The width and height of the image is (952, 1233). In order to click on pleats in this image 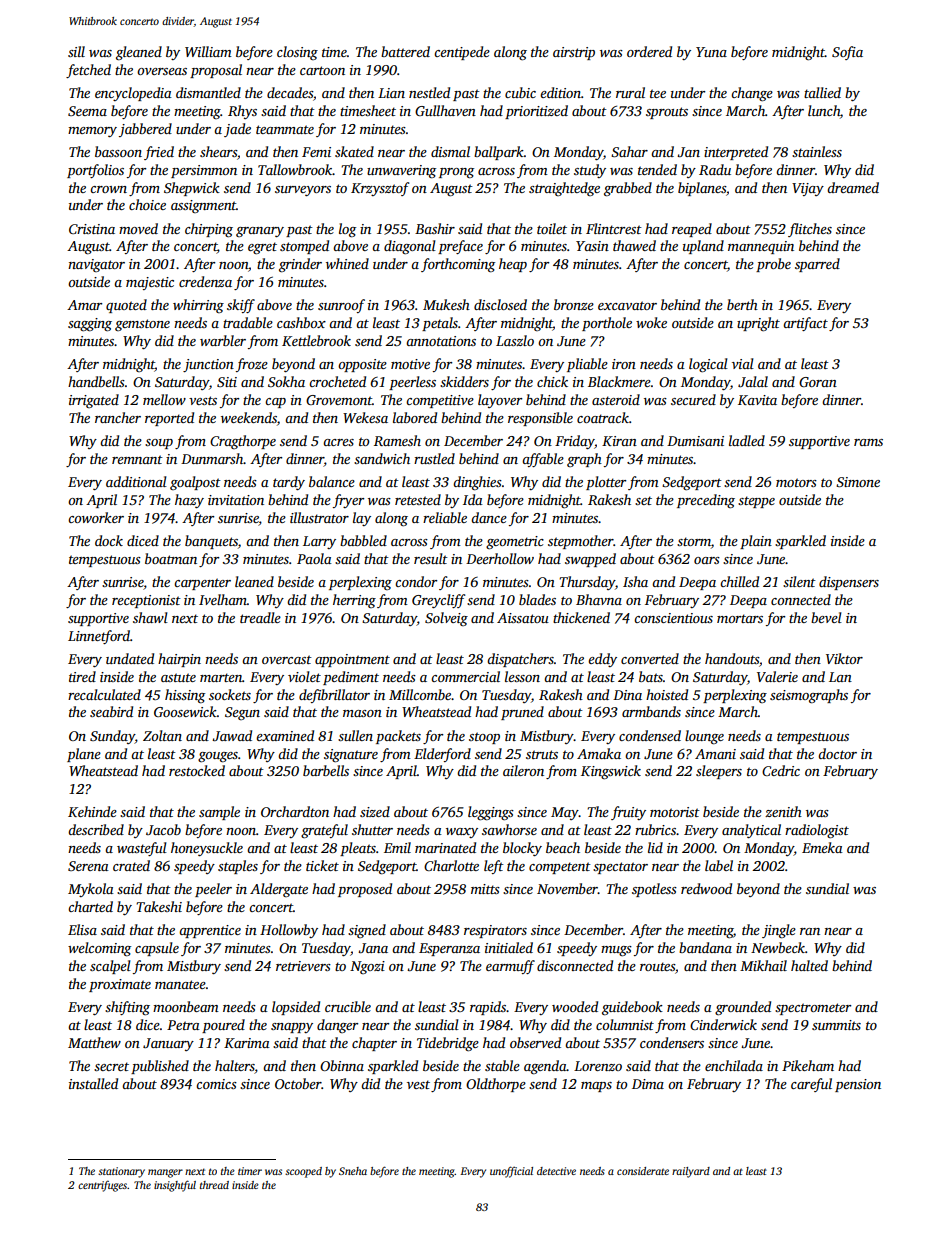, I will do `click(358, 849)`.
